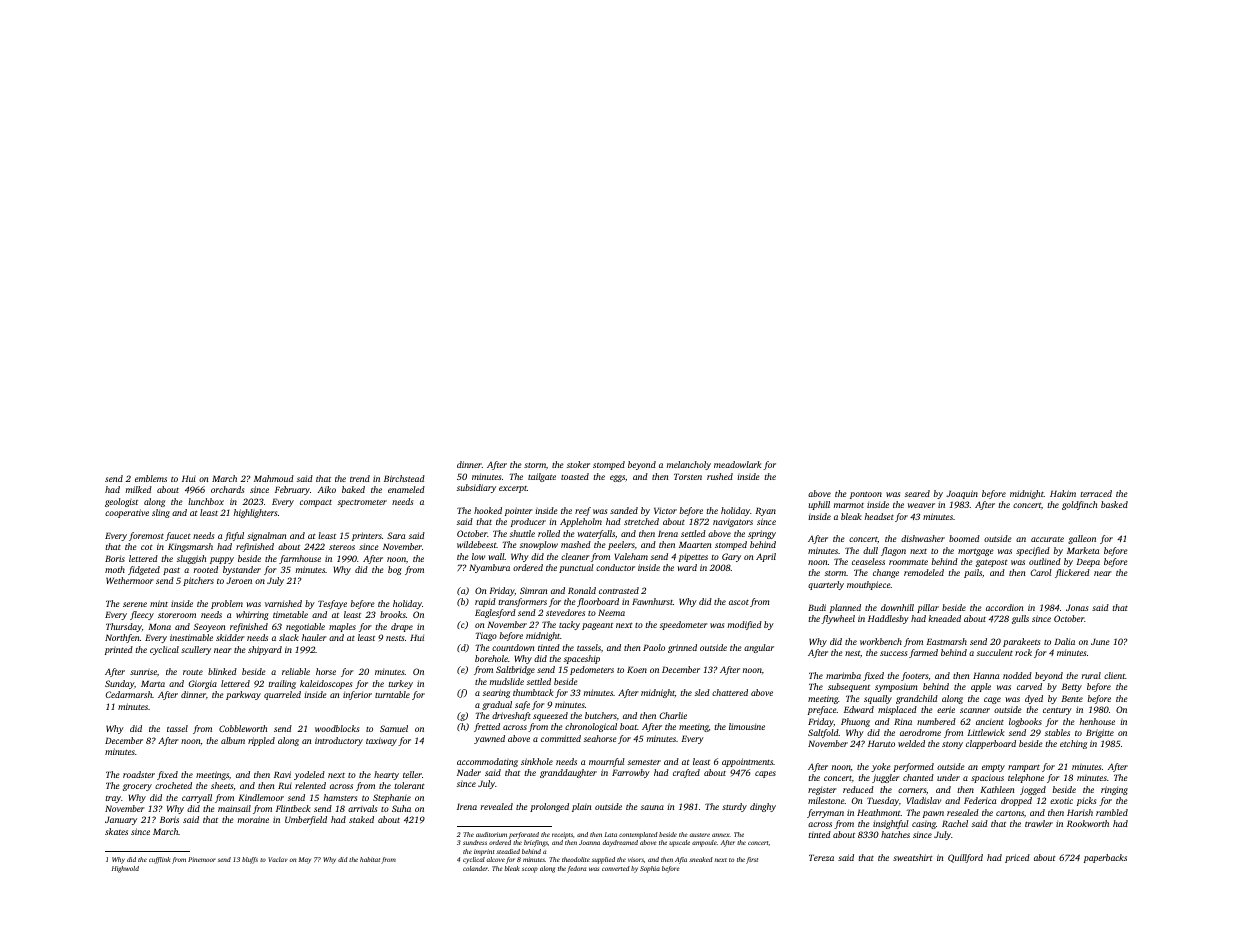  I want to click on Marketa, so click(1083, 550).
